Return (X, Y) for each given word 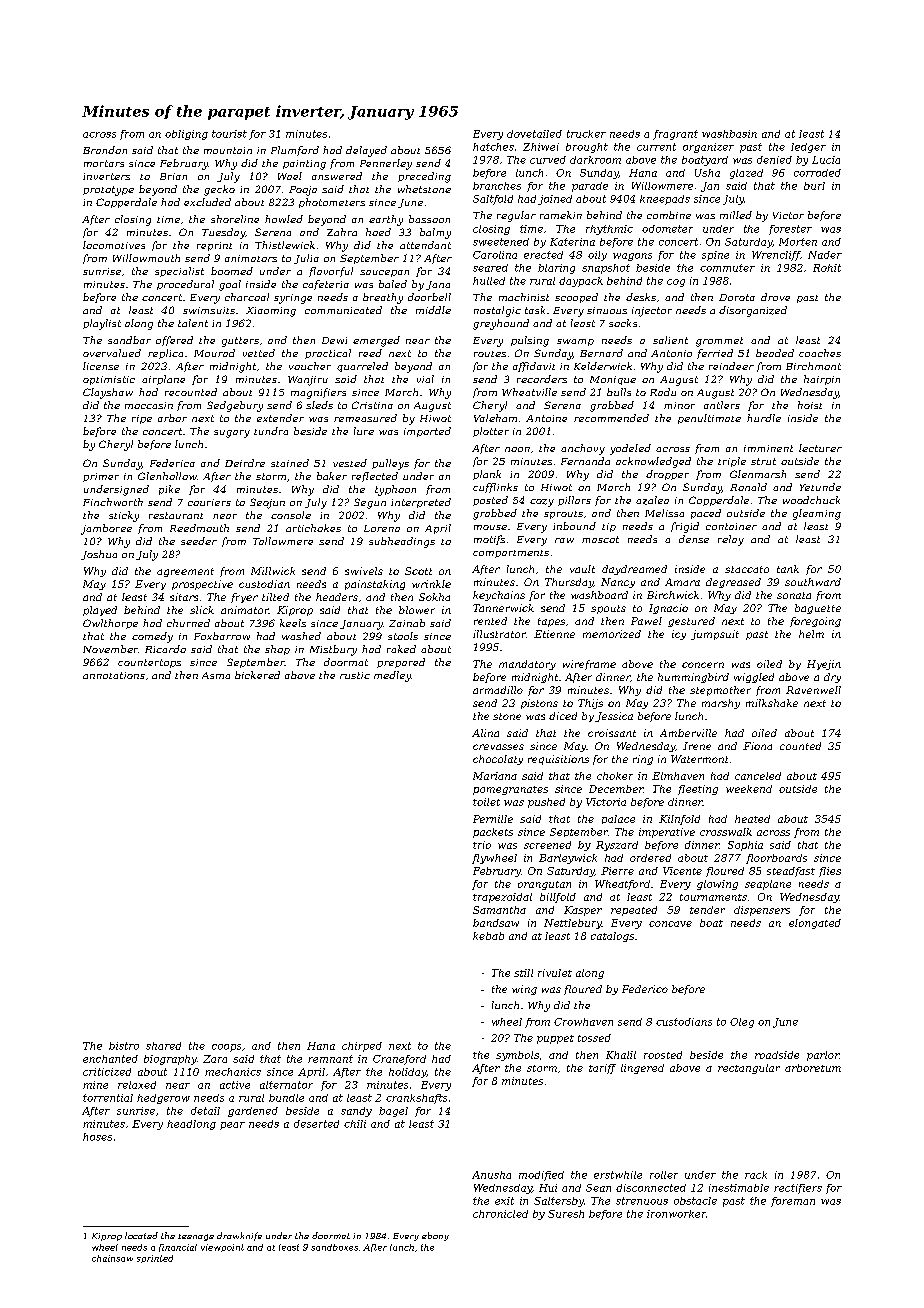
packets (493, 833)
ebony (435, 1236)
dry (832, 678)
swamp (575, 342)
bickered (257, 675)
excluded (207, 202)
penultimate (709, 419)
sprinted (155, 1259)
